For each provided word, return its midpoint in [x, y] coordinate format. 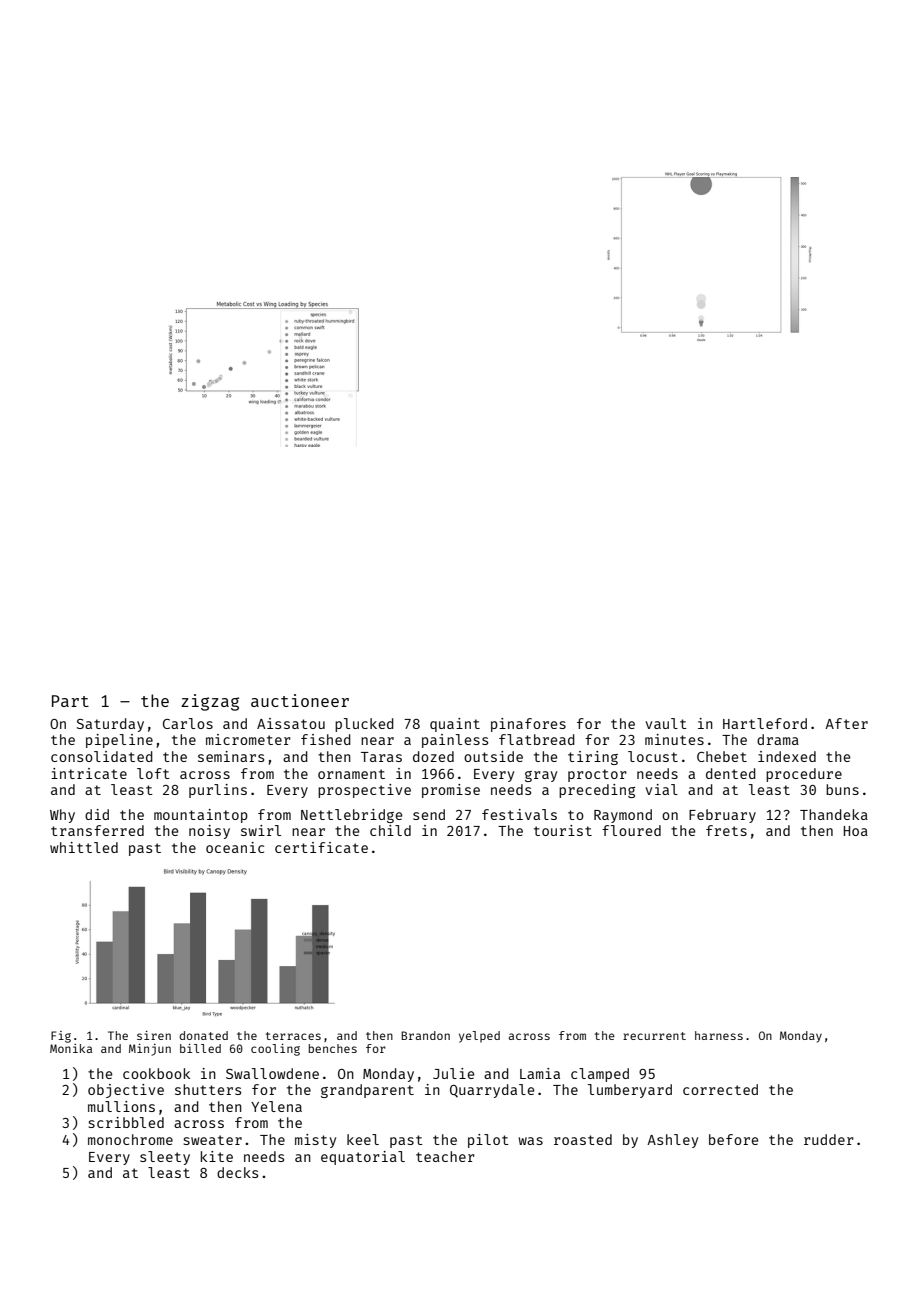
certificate [321, 847]
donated [204, 1035]
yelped [479, 1037]
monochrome [130, 1139]
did [97, 814]
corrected [720, 1089]
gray [541, 776]
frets [726, 830]
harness [719, 1035]
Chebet [722, 756]
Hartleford [765, 723]
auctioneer [300, 700]
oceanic [235, 847]
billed [200, 1048]
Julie [453, 1073]
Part [70, 701]
